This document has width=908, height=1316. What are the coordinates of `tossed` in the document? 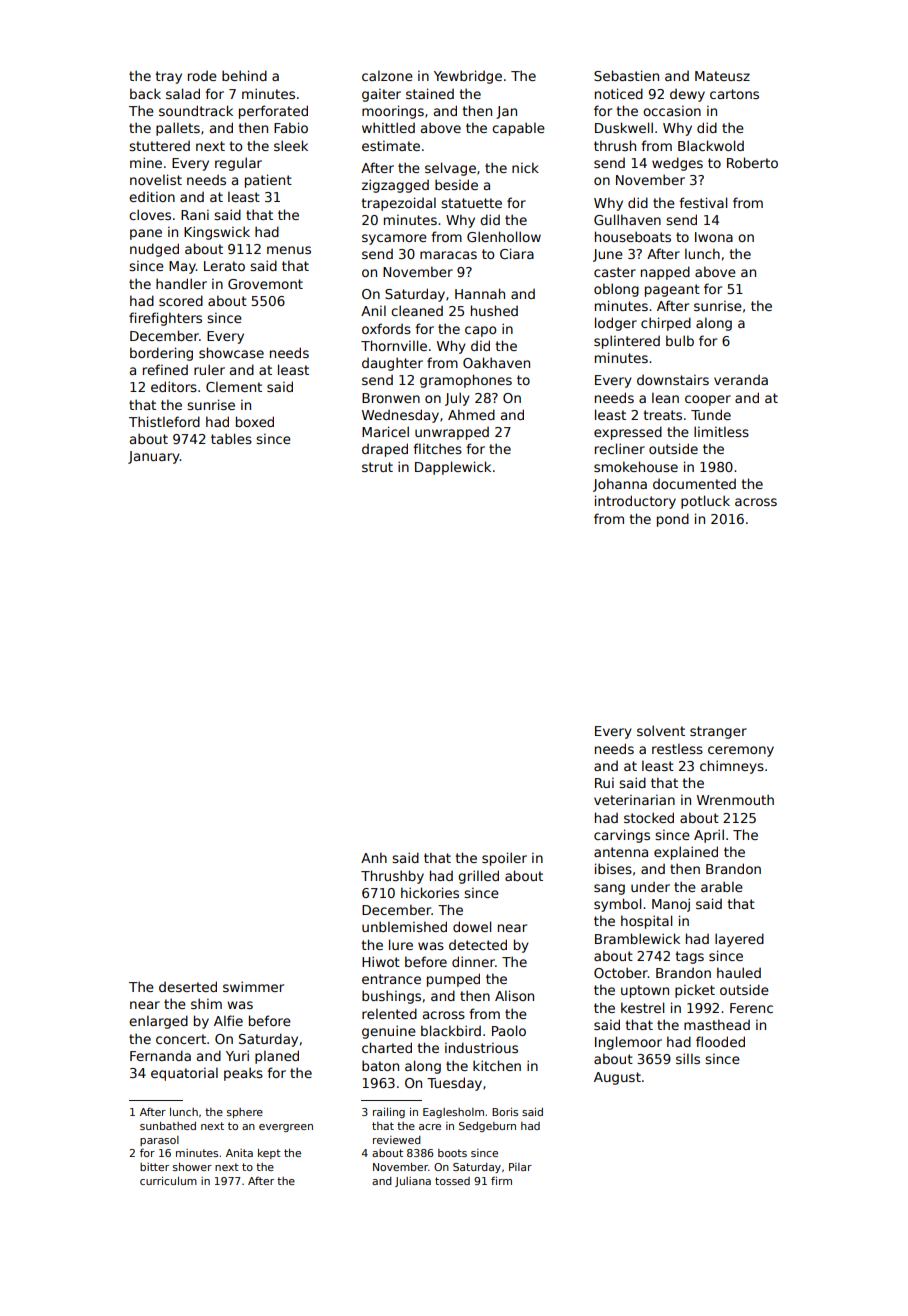 It's located at (452, 1181).
